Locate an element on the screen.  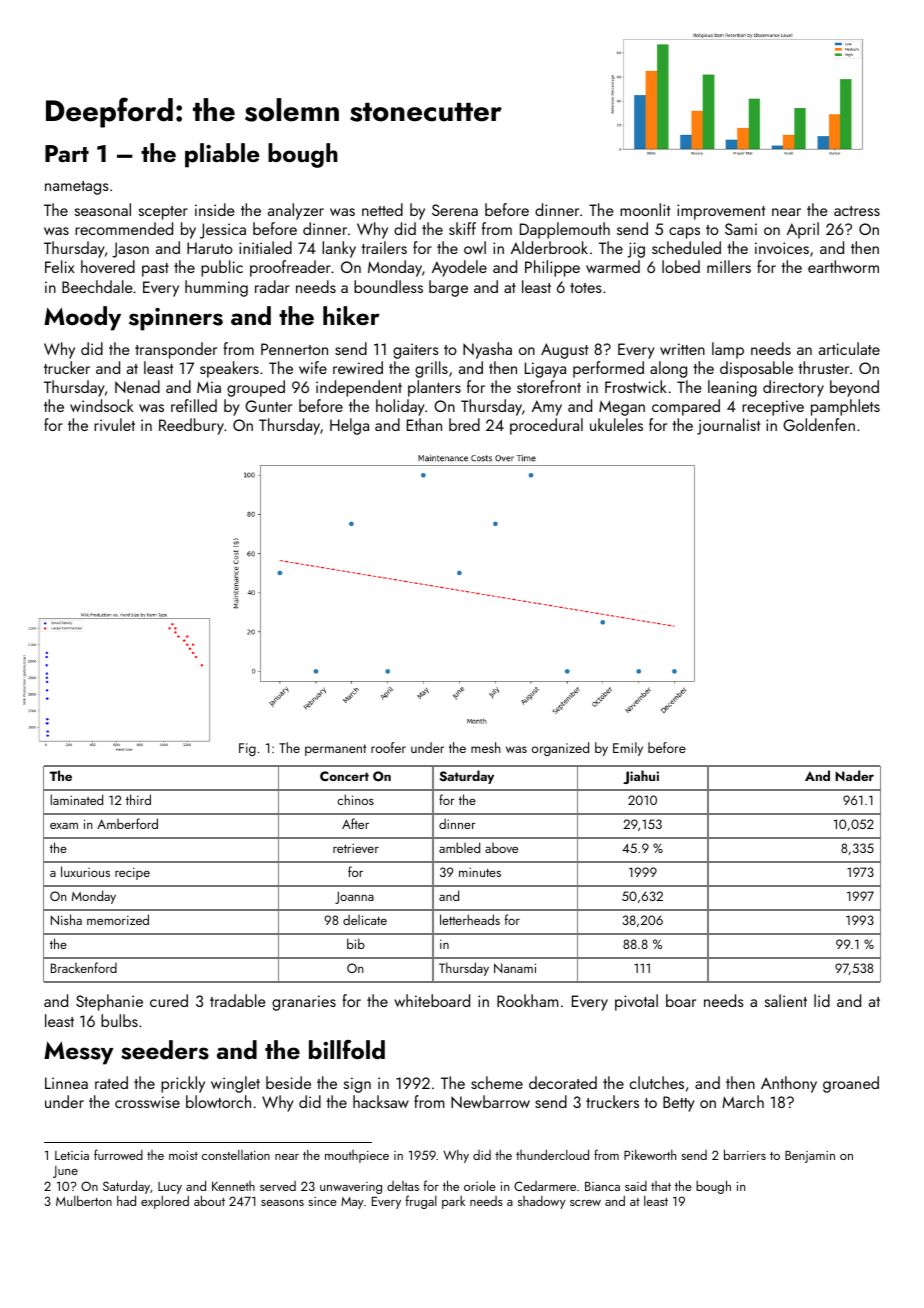
pliable is located at coordinates (222, 155).
